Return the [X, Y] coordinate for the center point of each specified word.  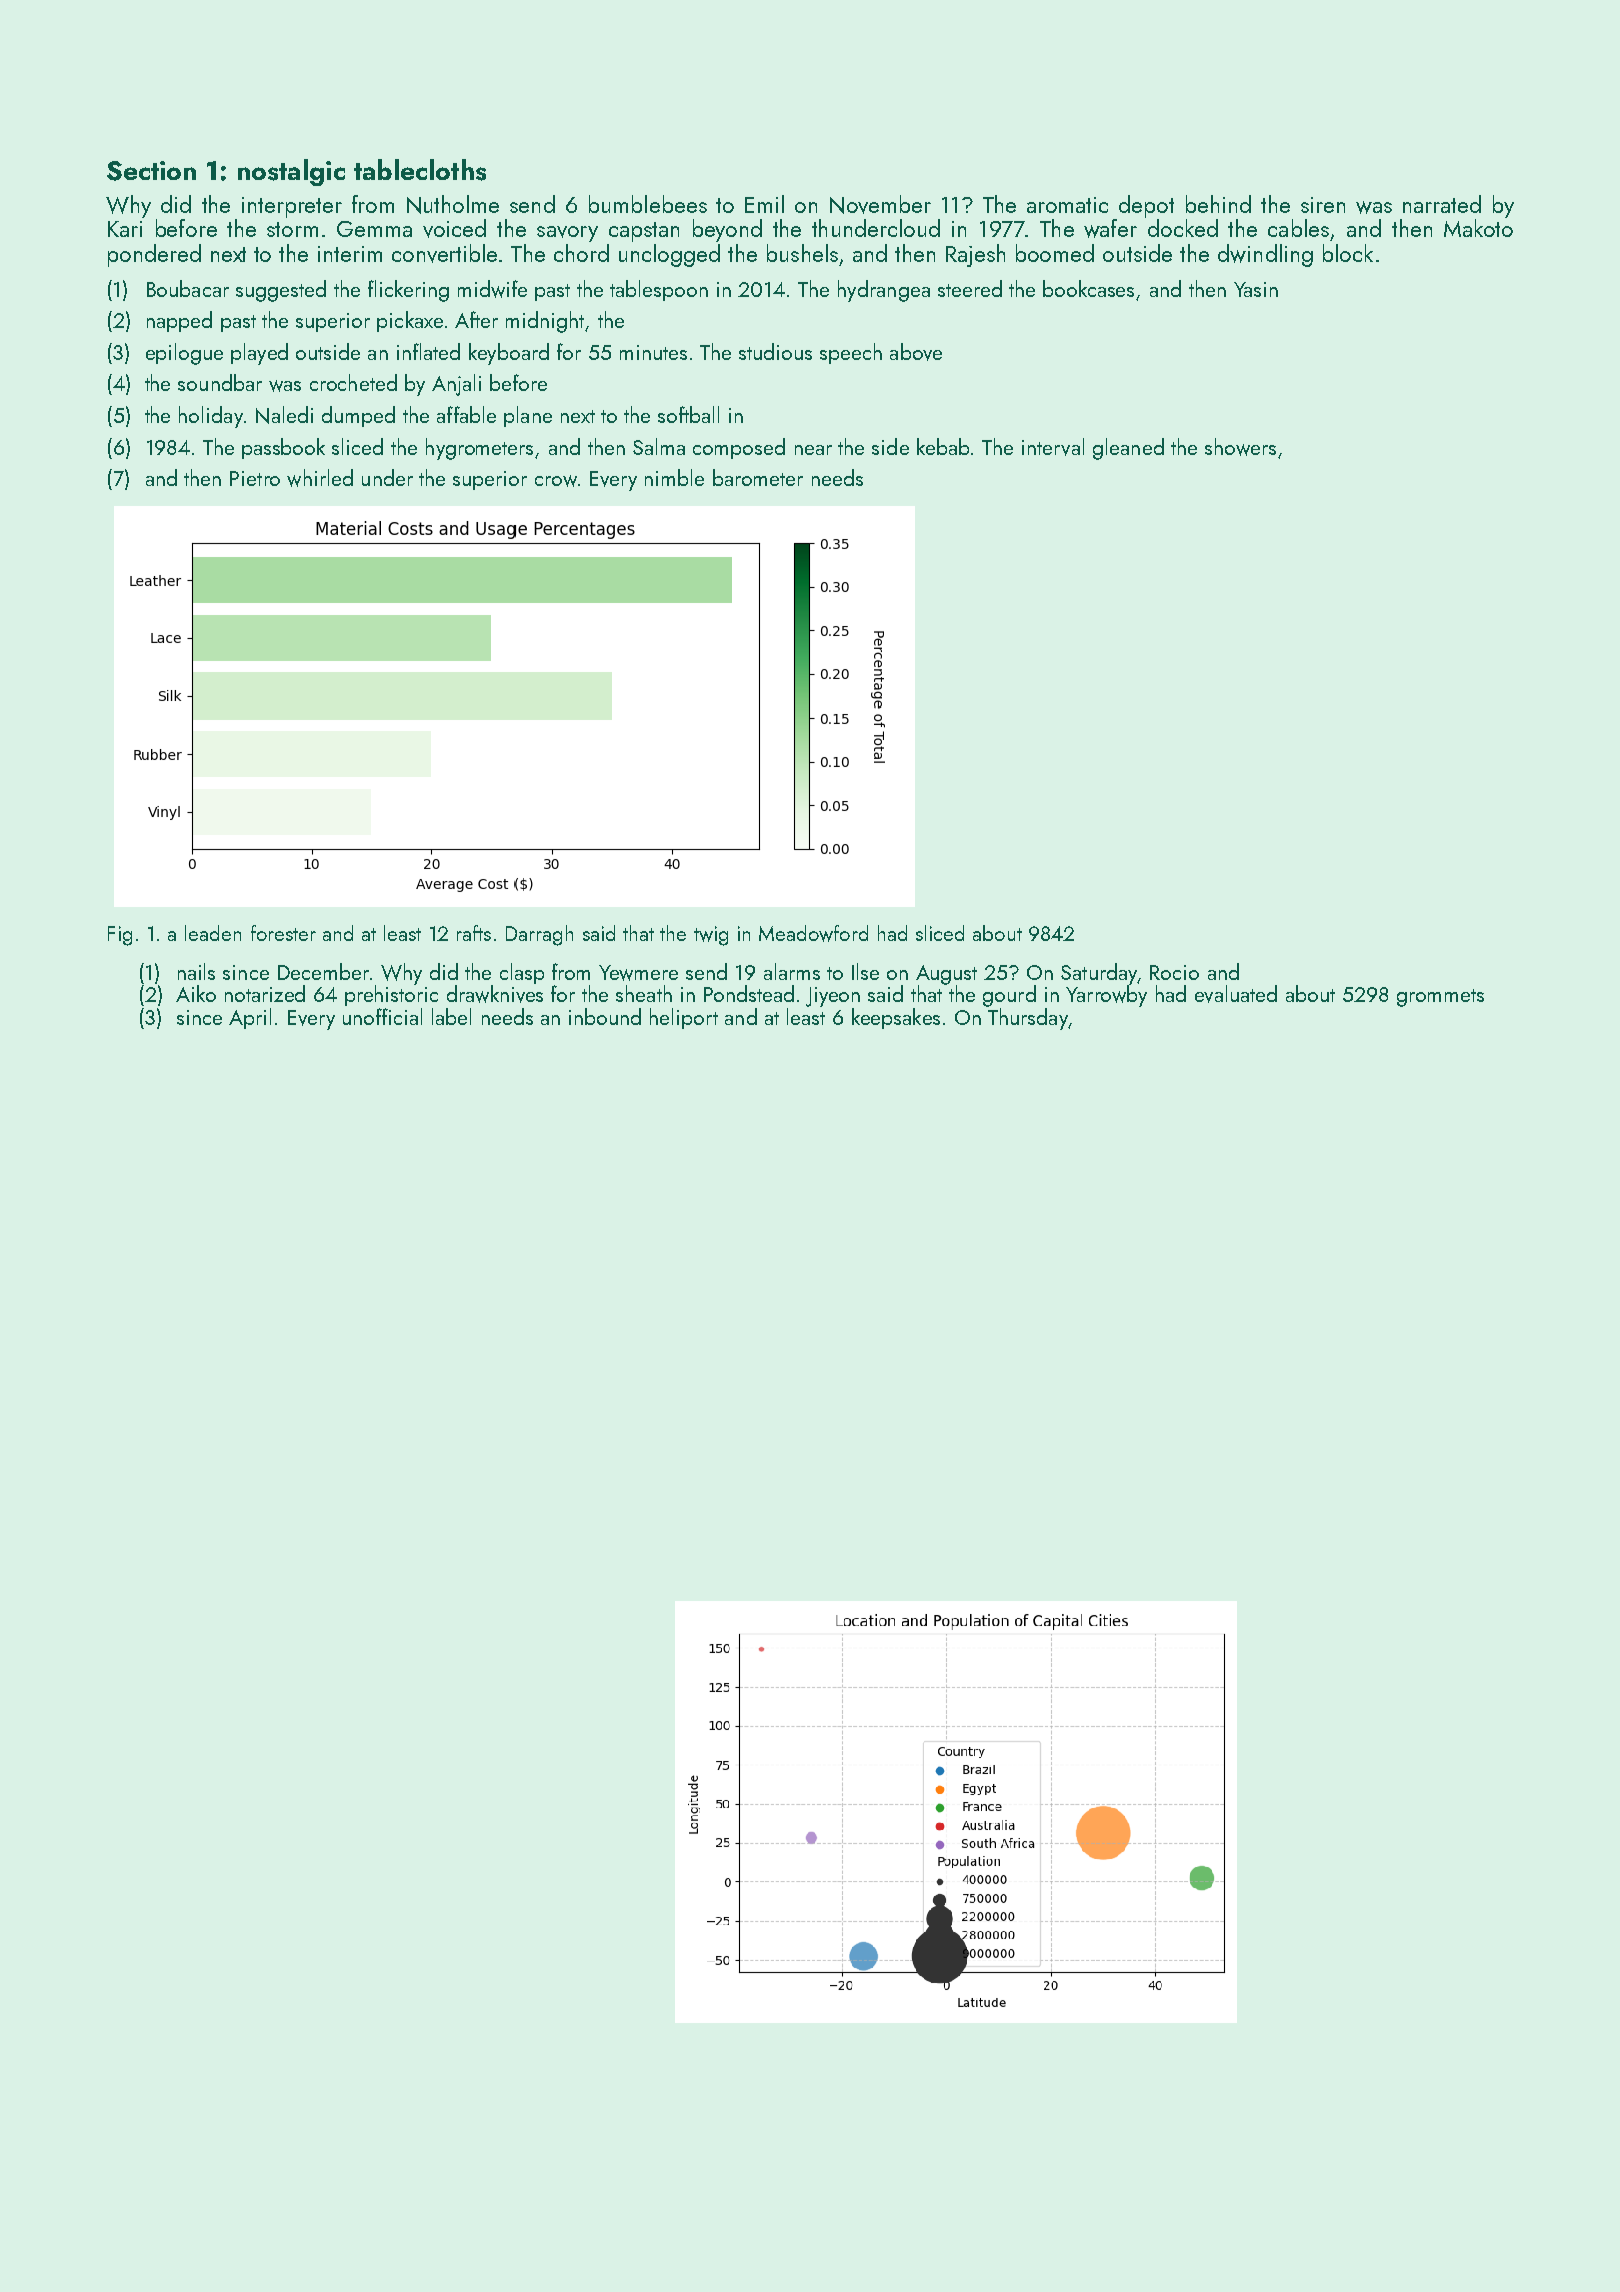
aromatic [1067, 205]
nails [196, 971]
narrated [1442, 204]
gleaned [1128, 449]
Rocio [1174, 972]
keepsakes [896, 1018]
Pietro [255, 478]
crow [556, 481]
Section [151, 171]
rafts [474, 933]
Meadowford [813, 933]
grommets [1440, 998]
